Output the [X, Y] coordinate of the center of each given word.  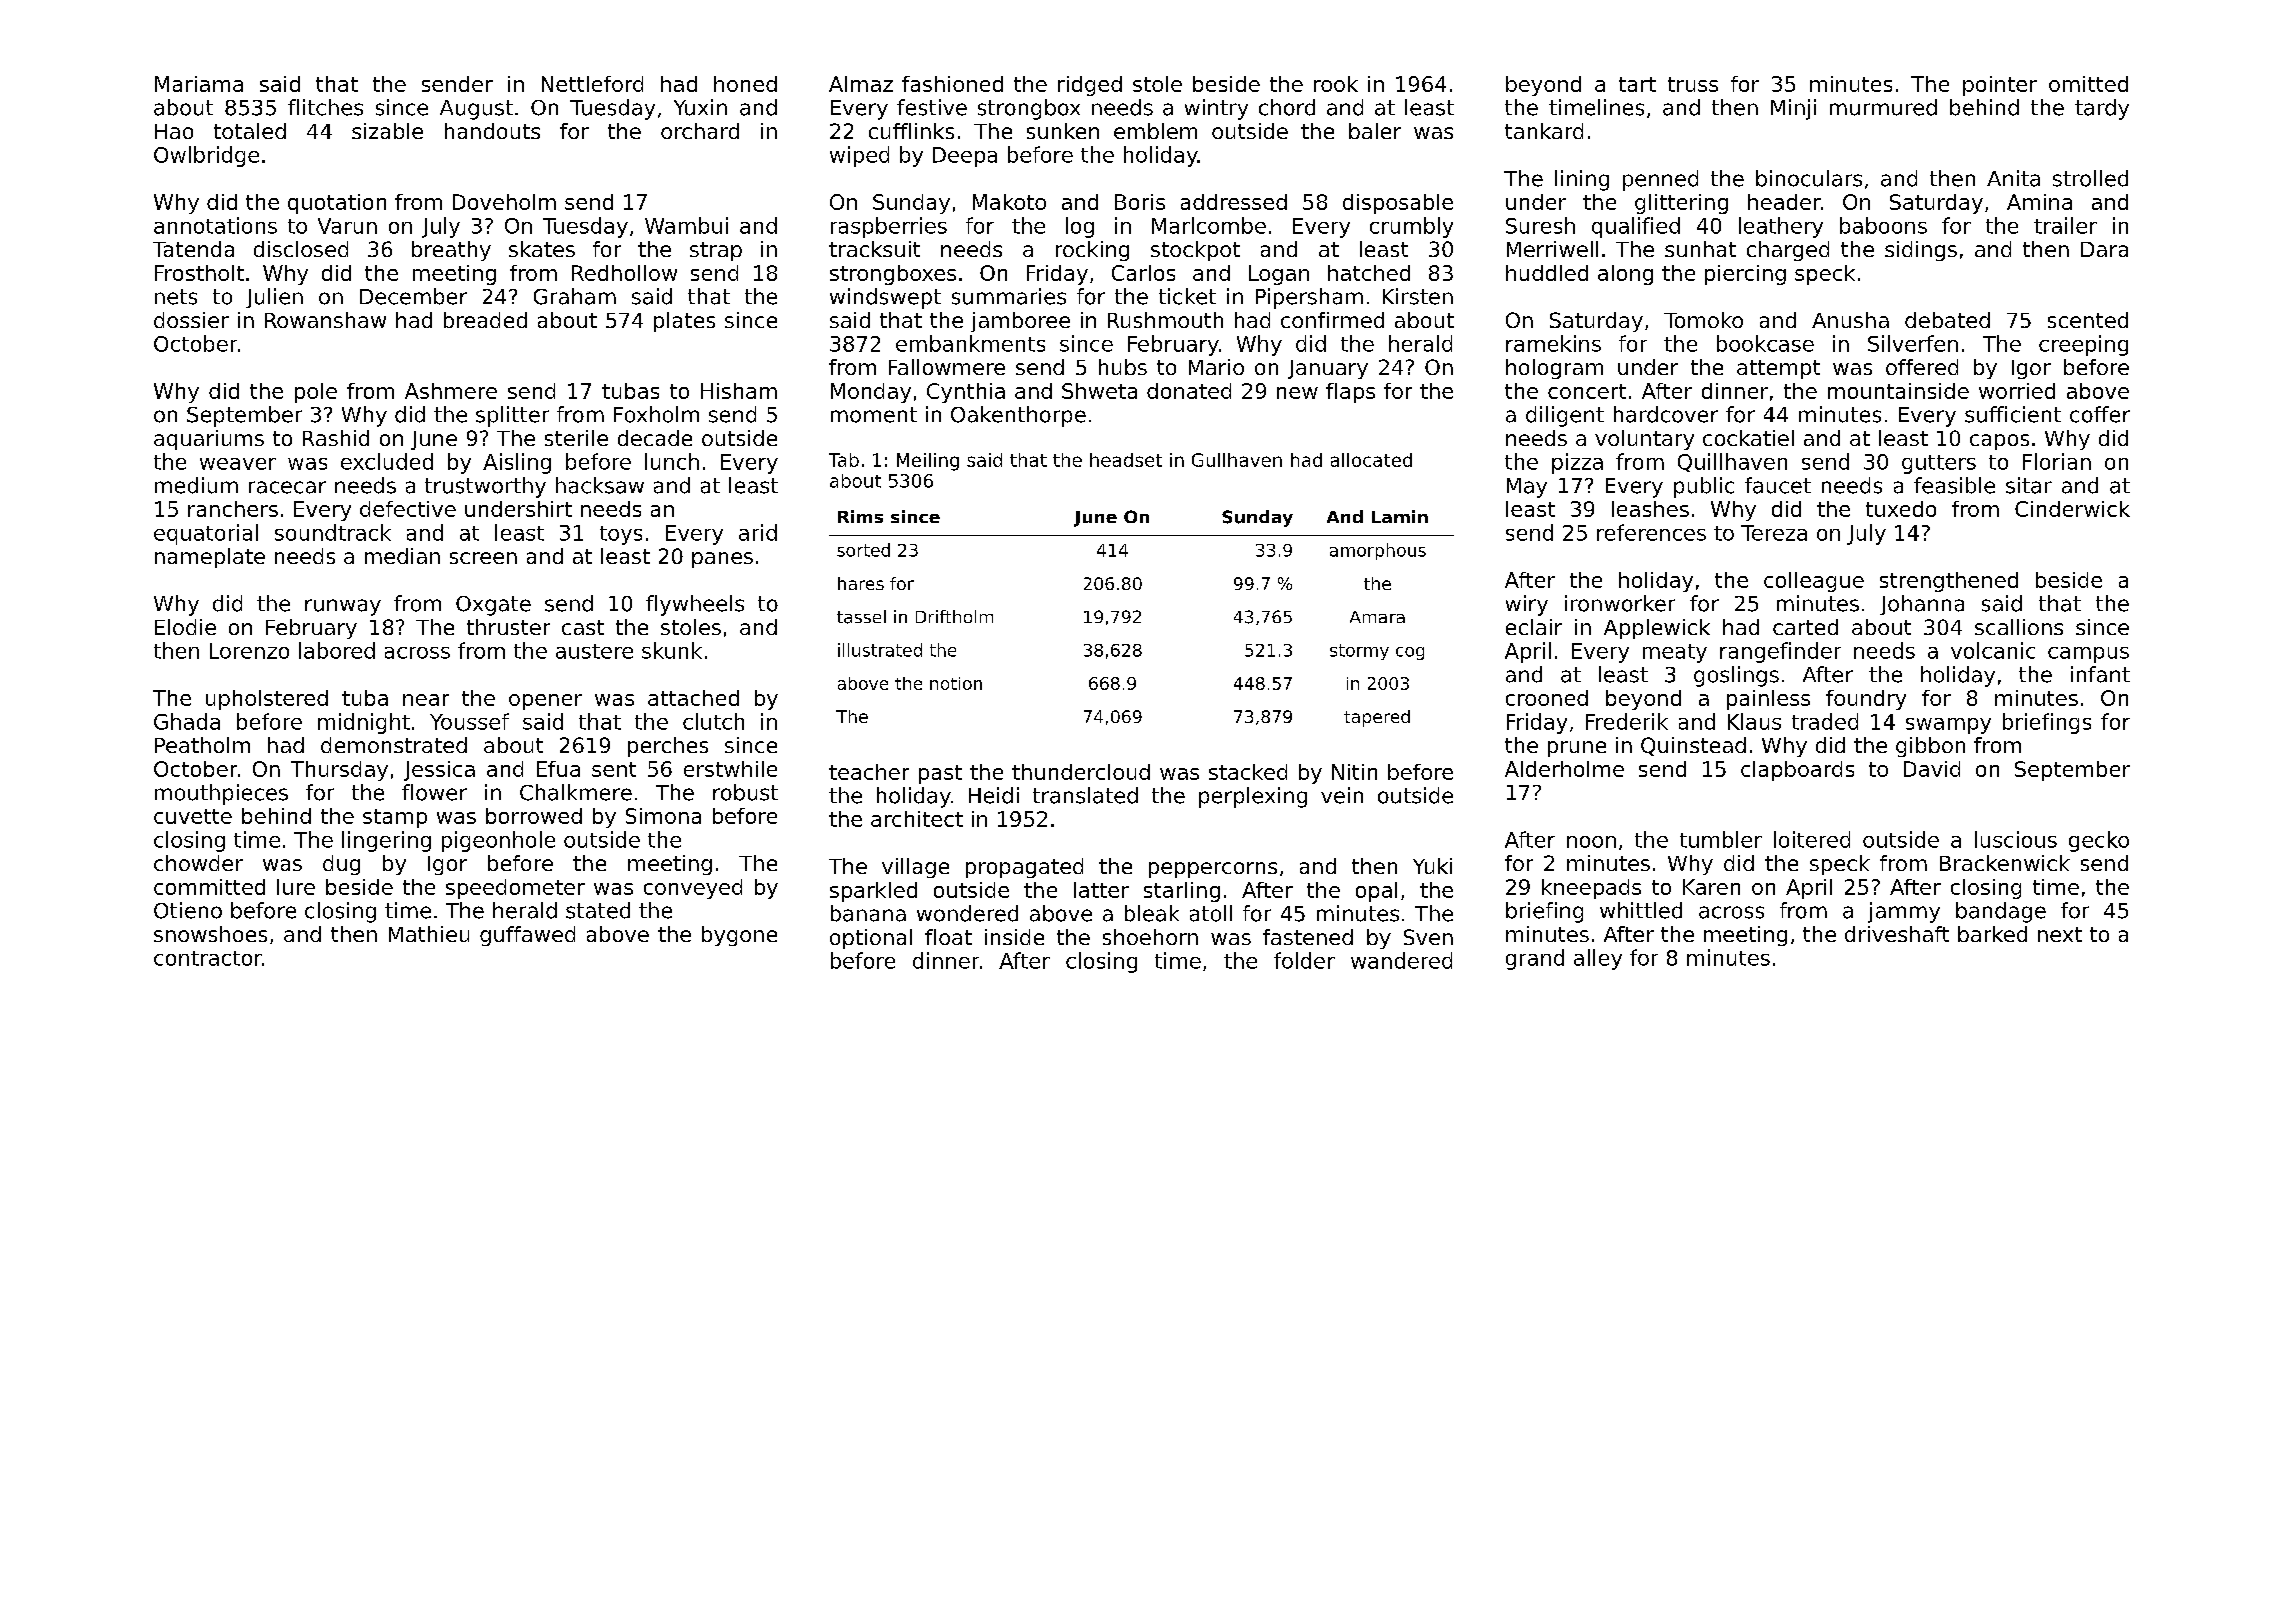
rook [1336, 84]
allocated [1371, 460]
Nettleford [592, 84]
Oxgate [493, 606]
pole [316, 393]
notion [956, 683]
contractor [208, 958]
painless [1768, 700]
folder [1304, 960]
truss [1693, 84]
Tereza [1774, 533]
